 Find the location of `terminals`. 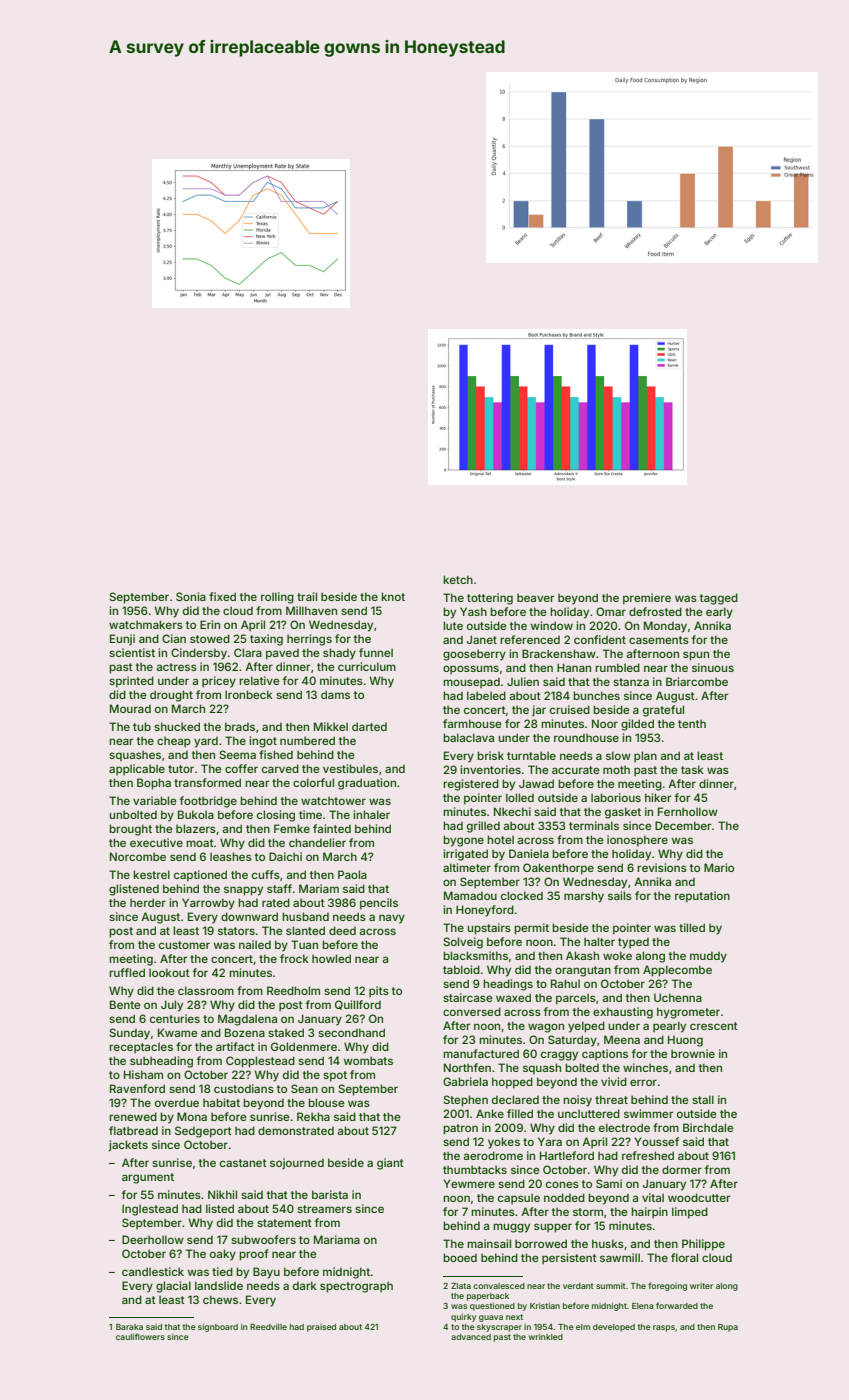

terminals is located at coordinates (594, 825).
